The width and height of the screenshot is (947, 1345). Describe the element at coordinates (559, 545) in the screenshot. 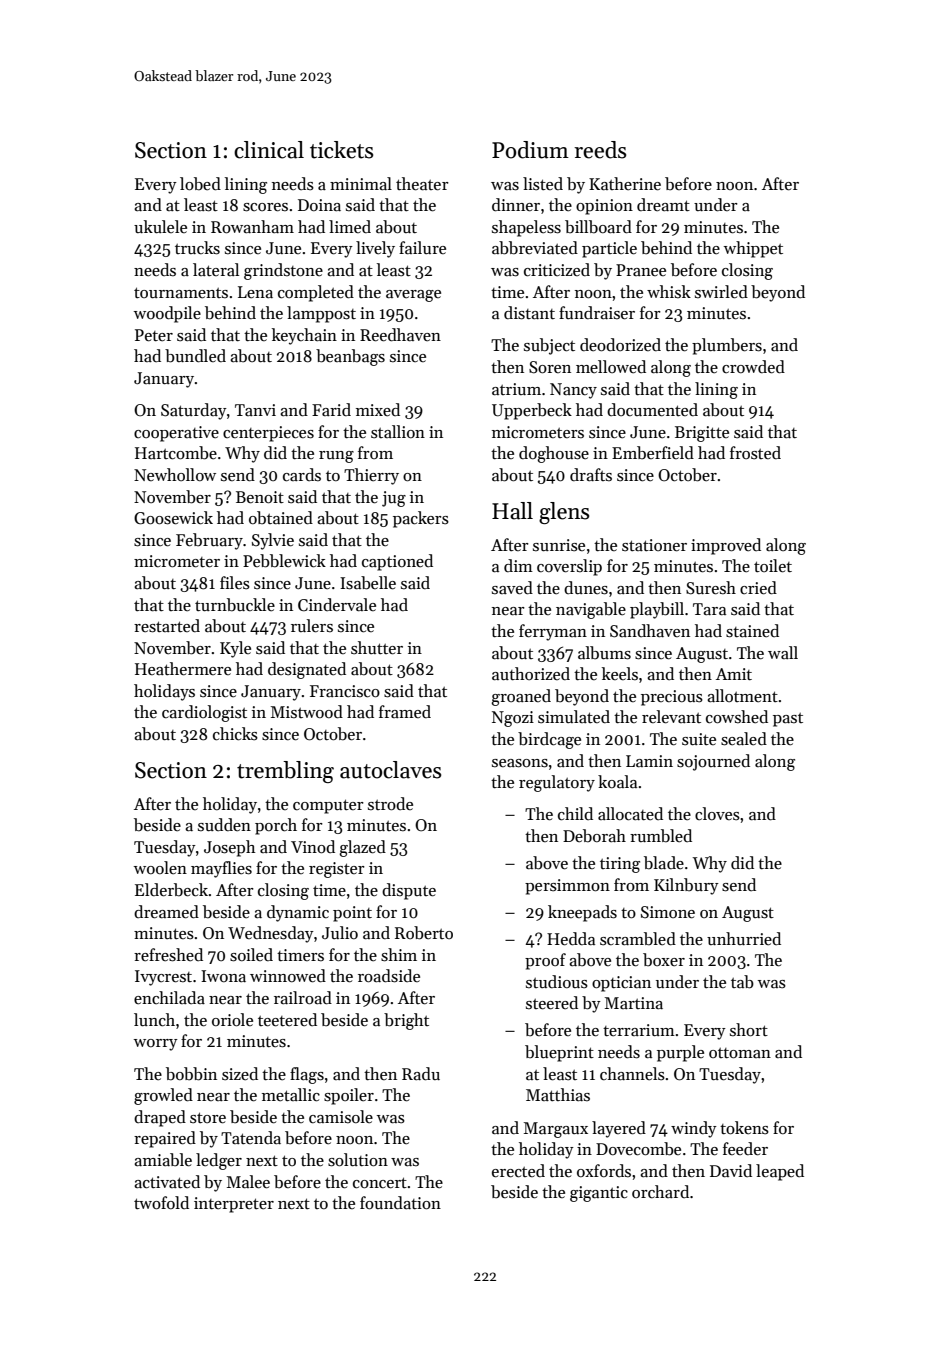

I see `sunrise` at that location.
